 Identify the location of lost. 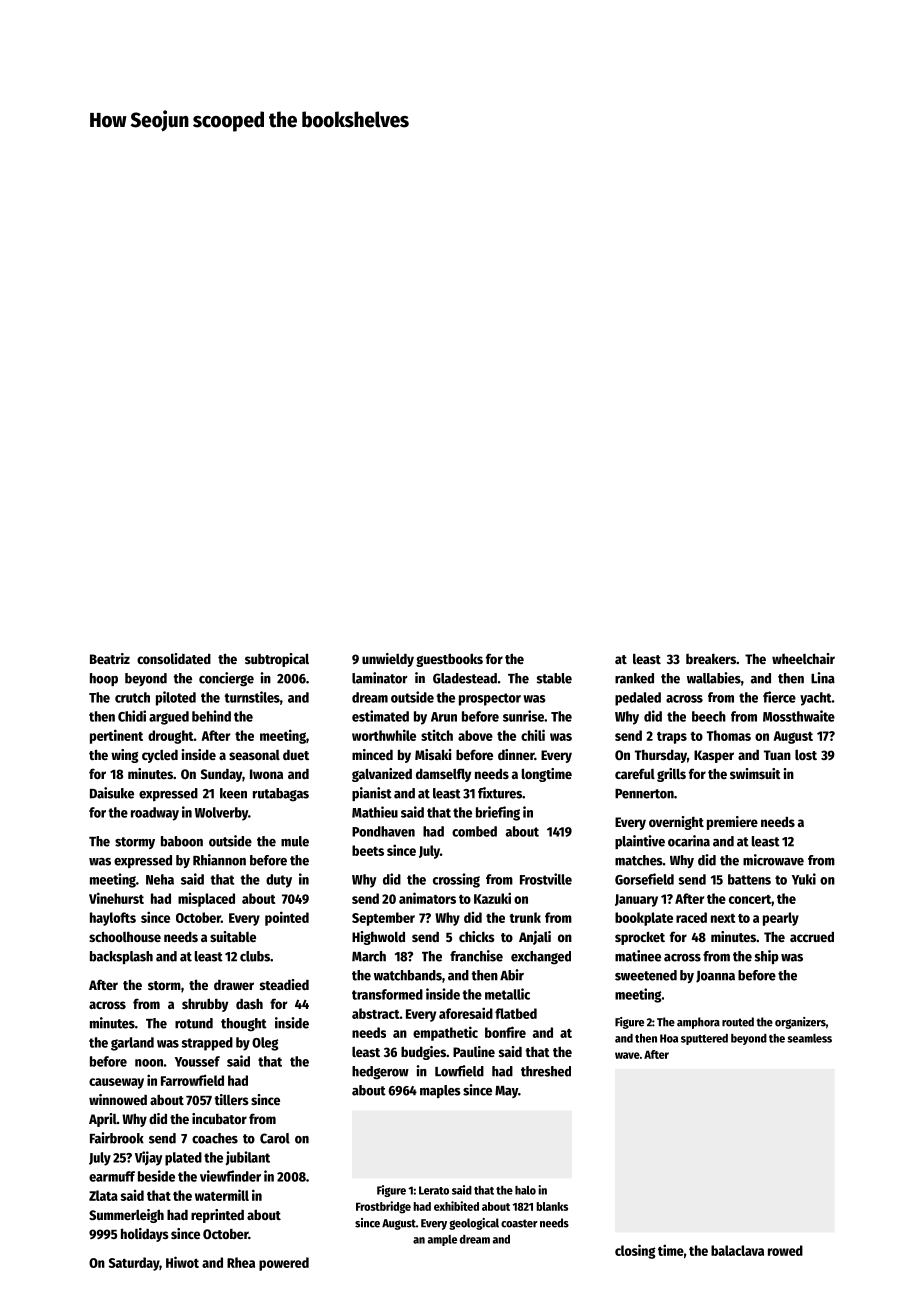
(806, 754).
